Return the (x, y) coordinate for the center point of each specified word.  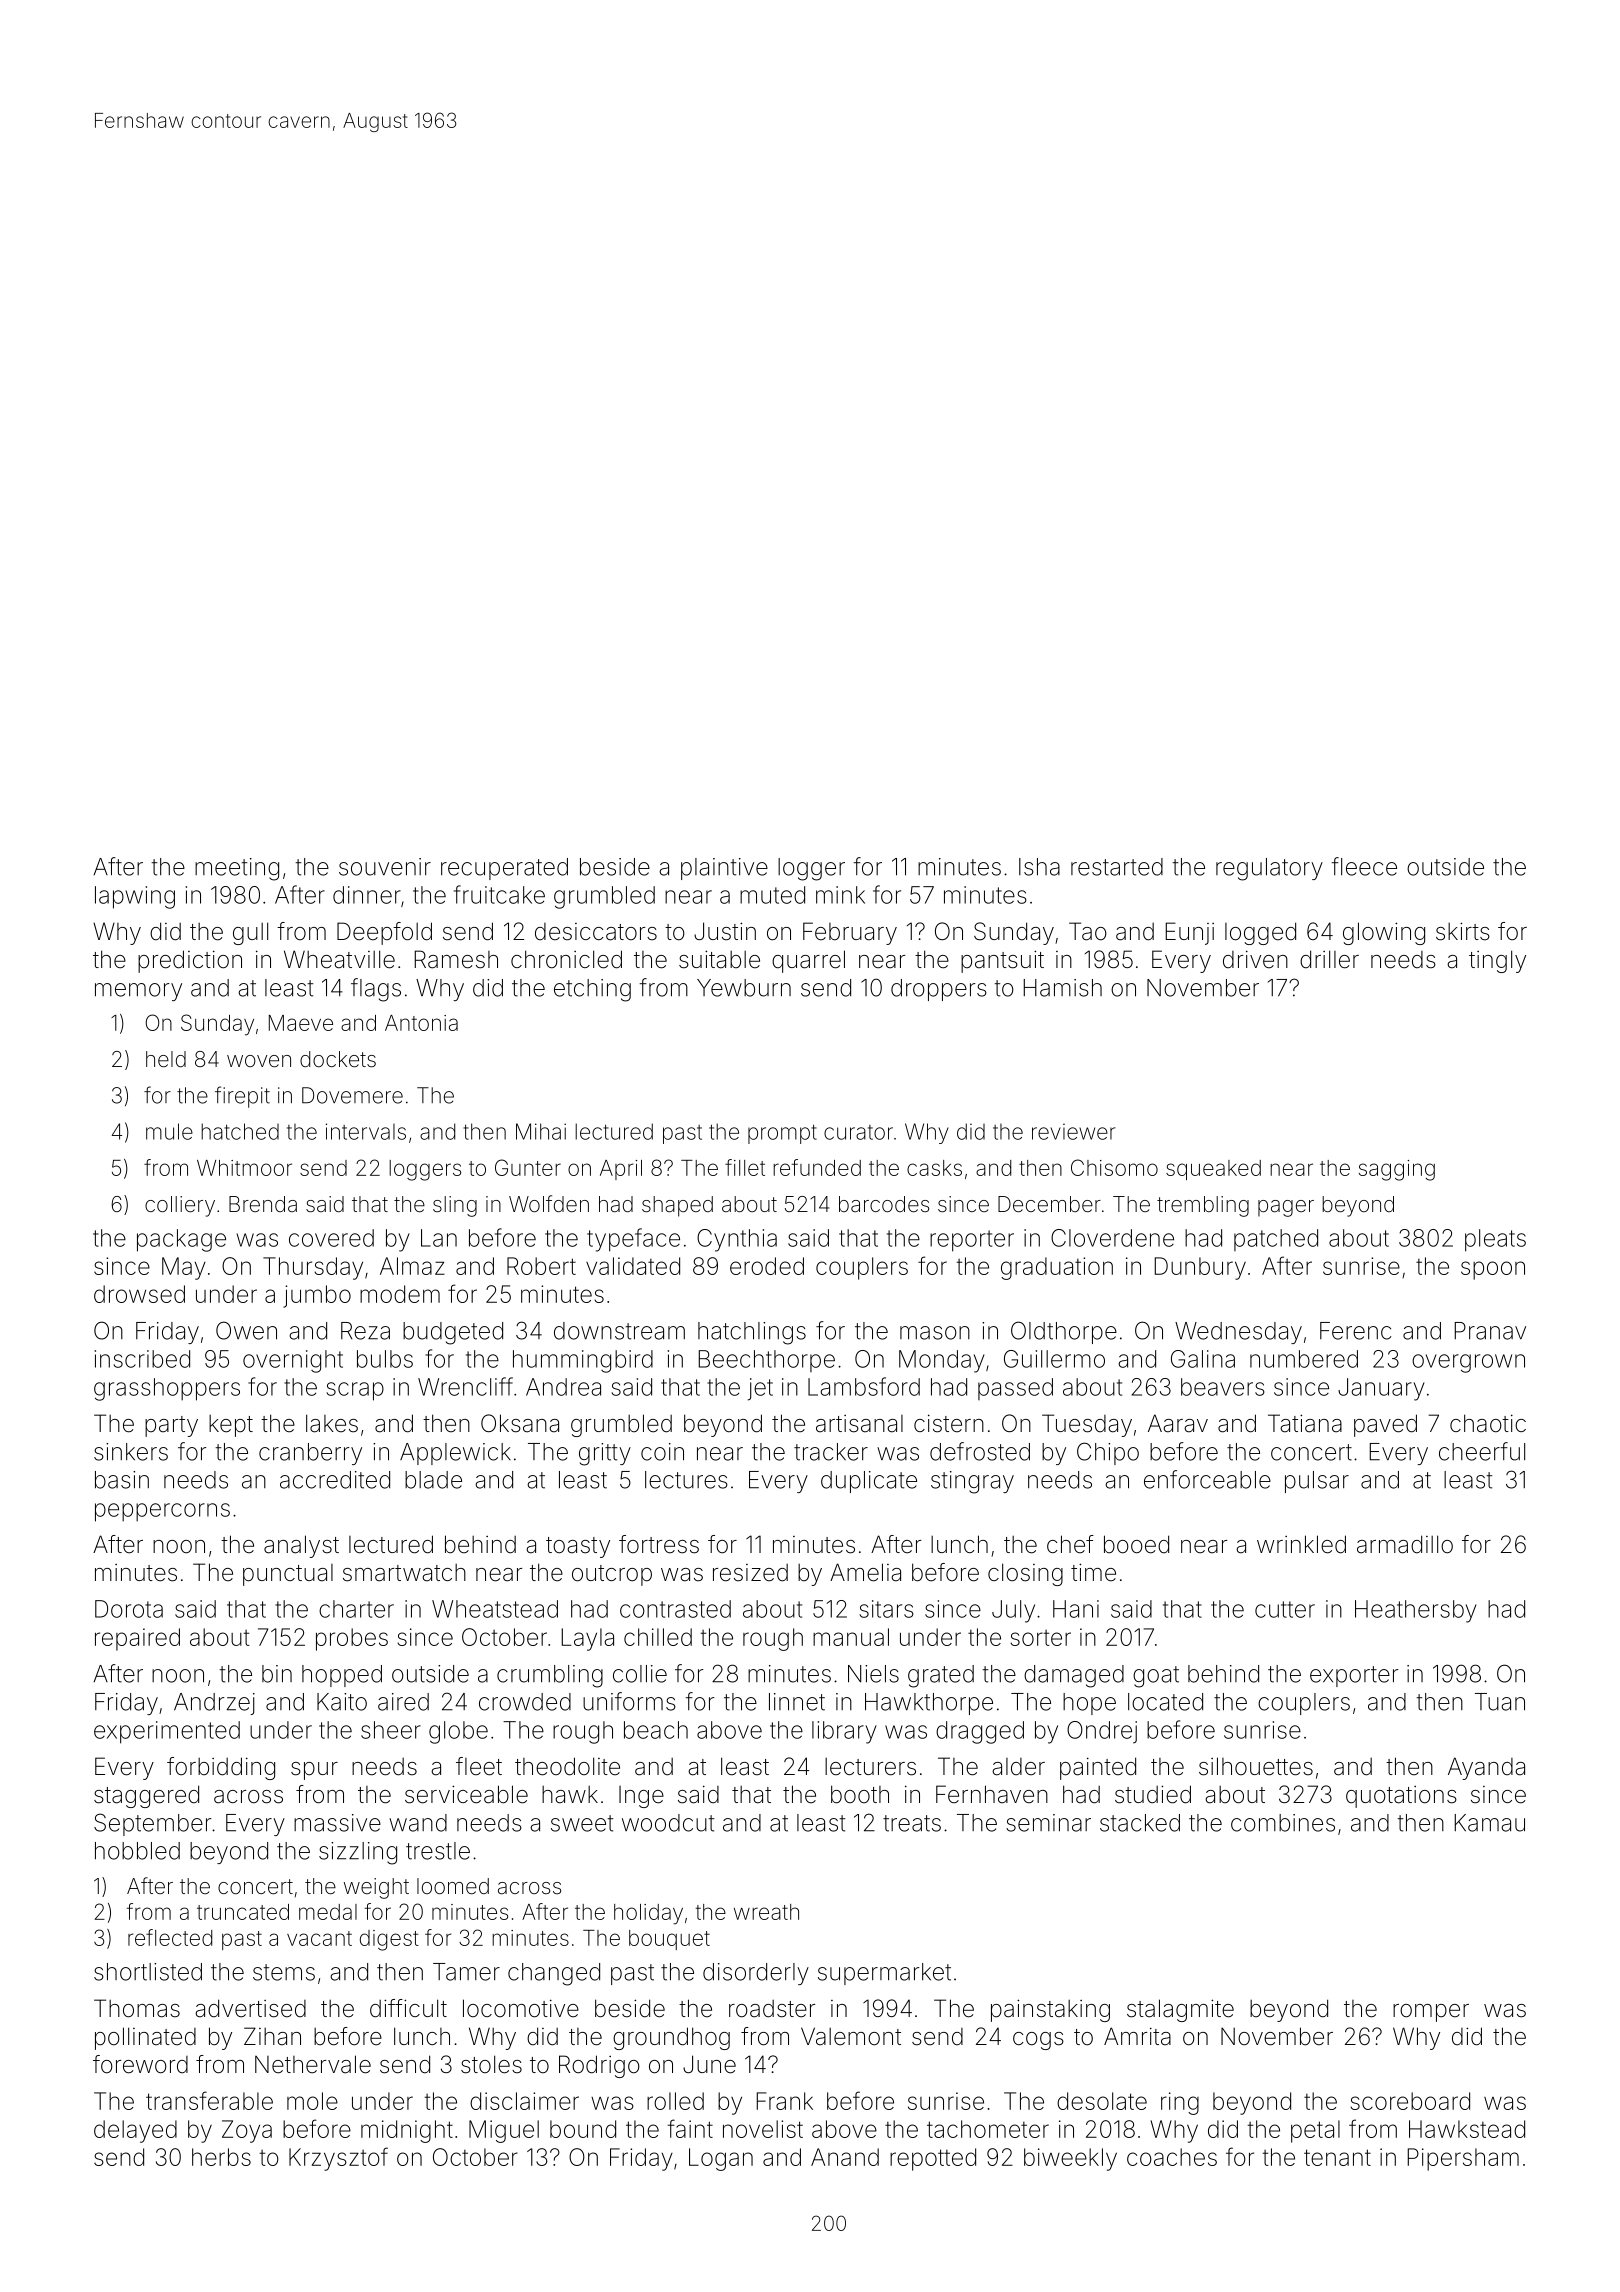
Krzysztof (338, 2159)
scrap (355, 1391)
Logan (721, 2159)
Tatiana (1305, 1423)
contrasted (675, 1609)
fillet (745, 1167)
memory (138, 992)
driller (1329, 959)
